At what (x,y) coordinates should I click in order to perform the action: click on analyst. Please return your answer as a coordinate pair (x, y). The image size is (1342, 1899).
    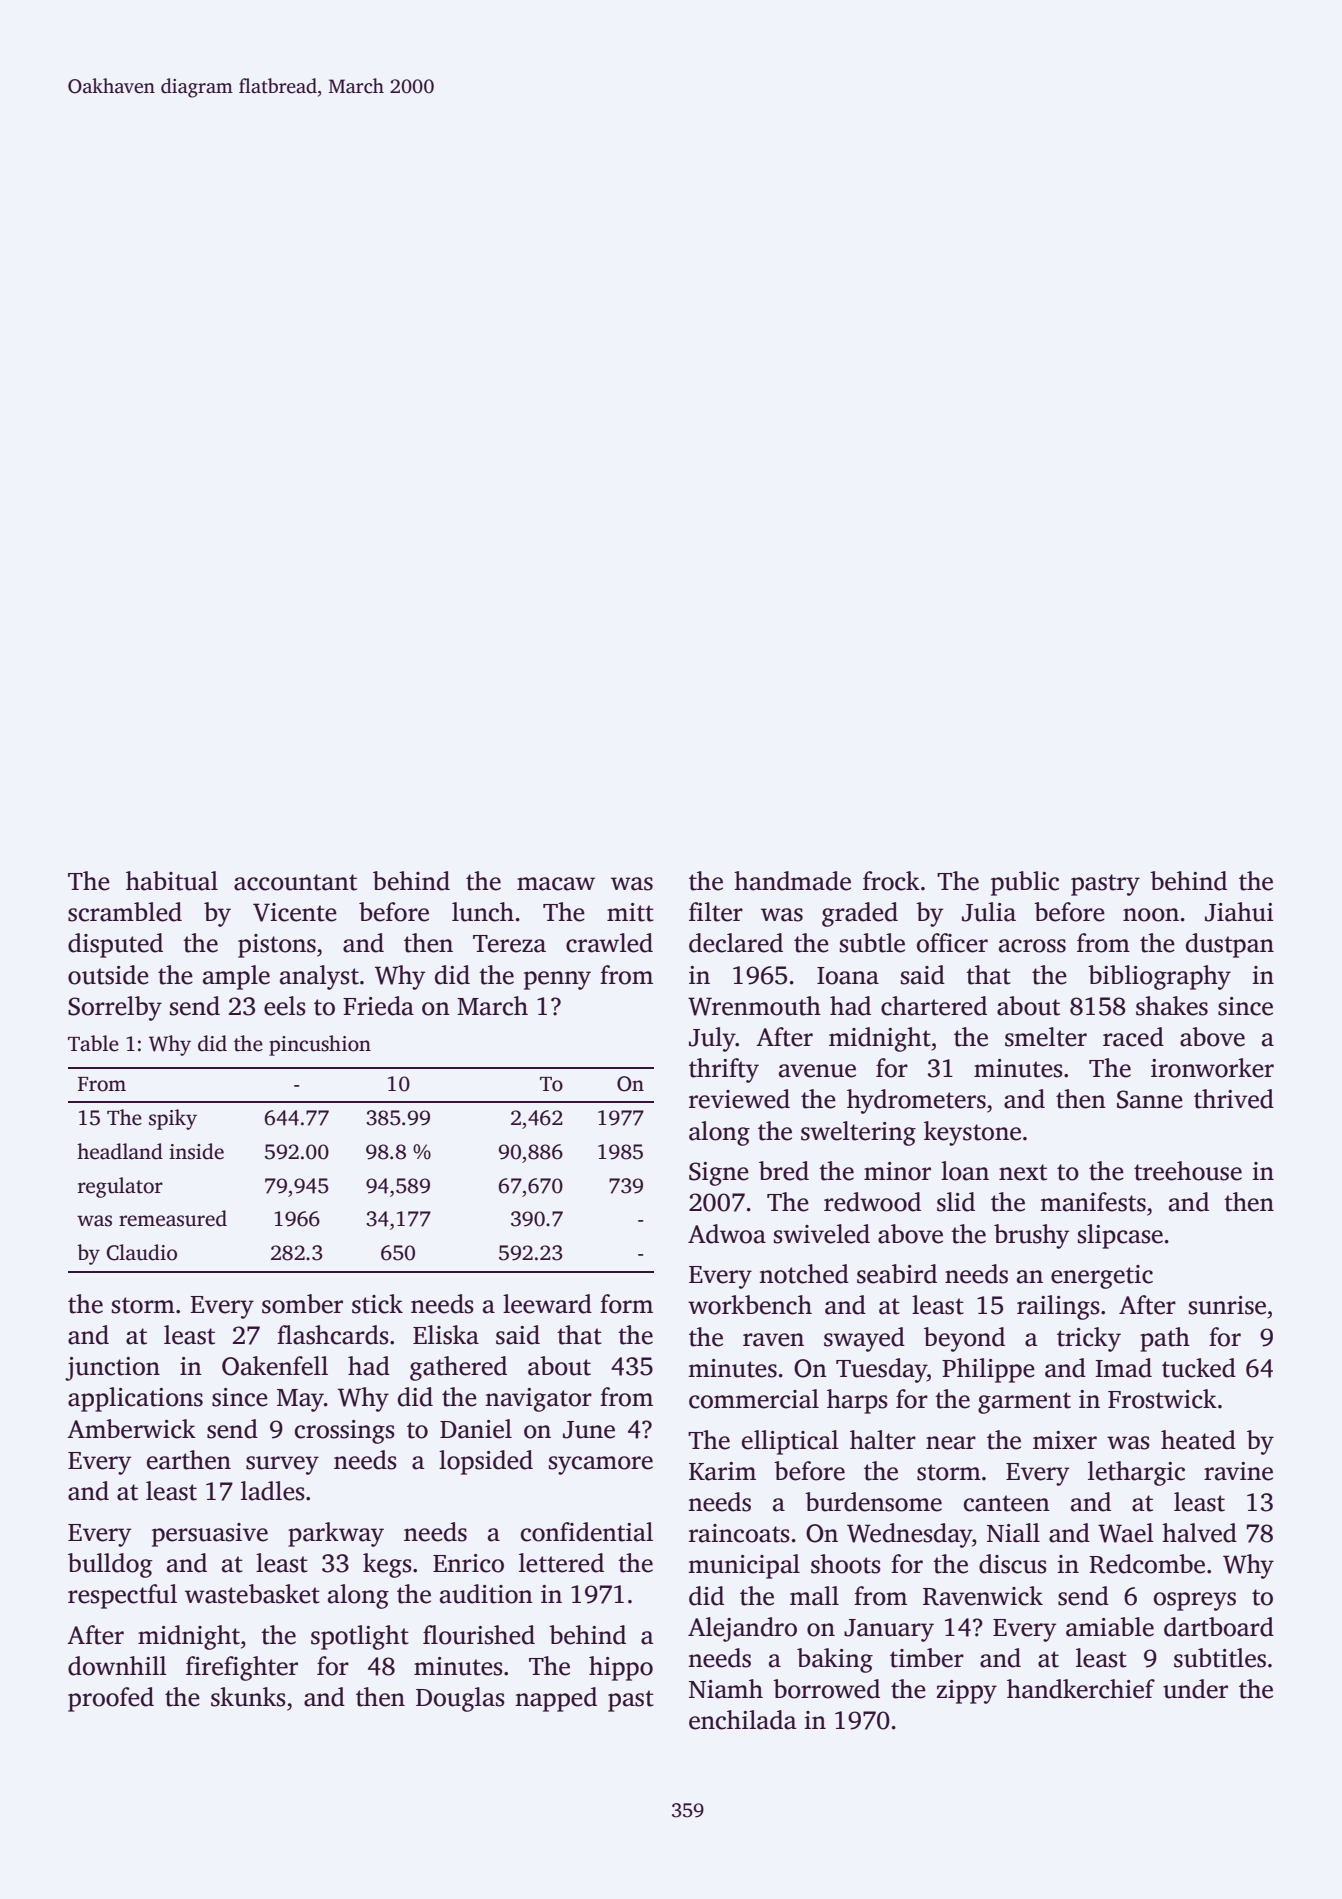
    Looking at the image, I should click on (319, 977).
